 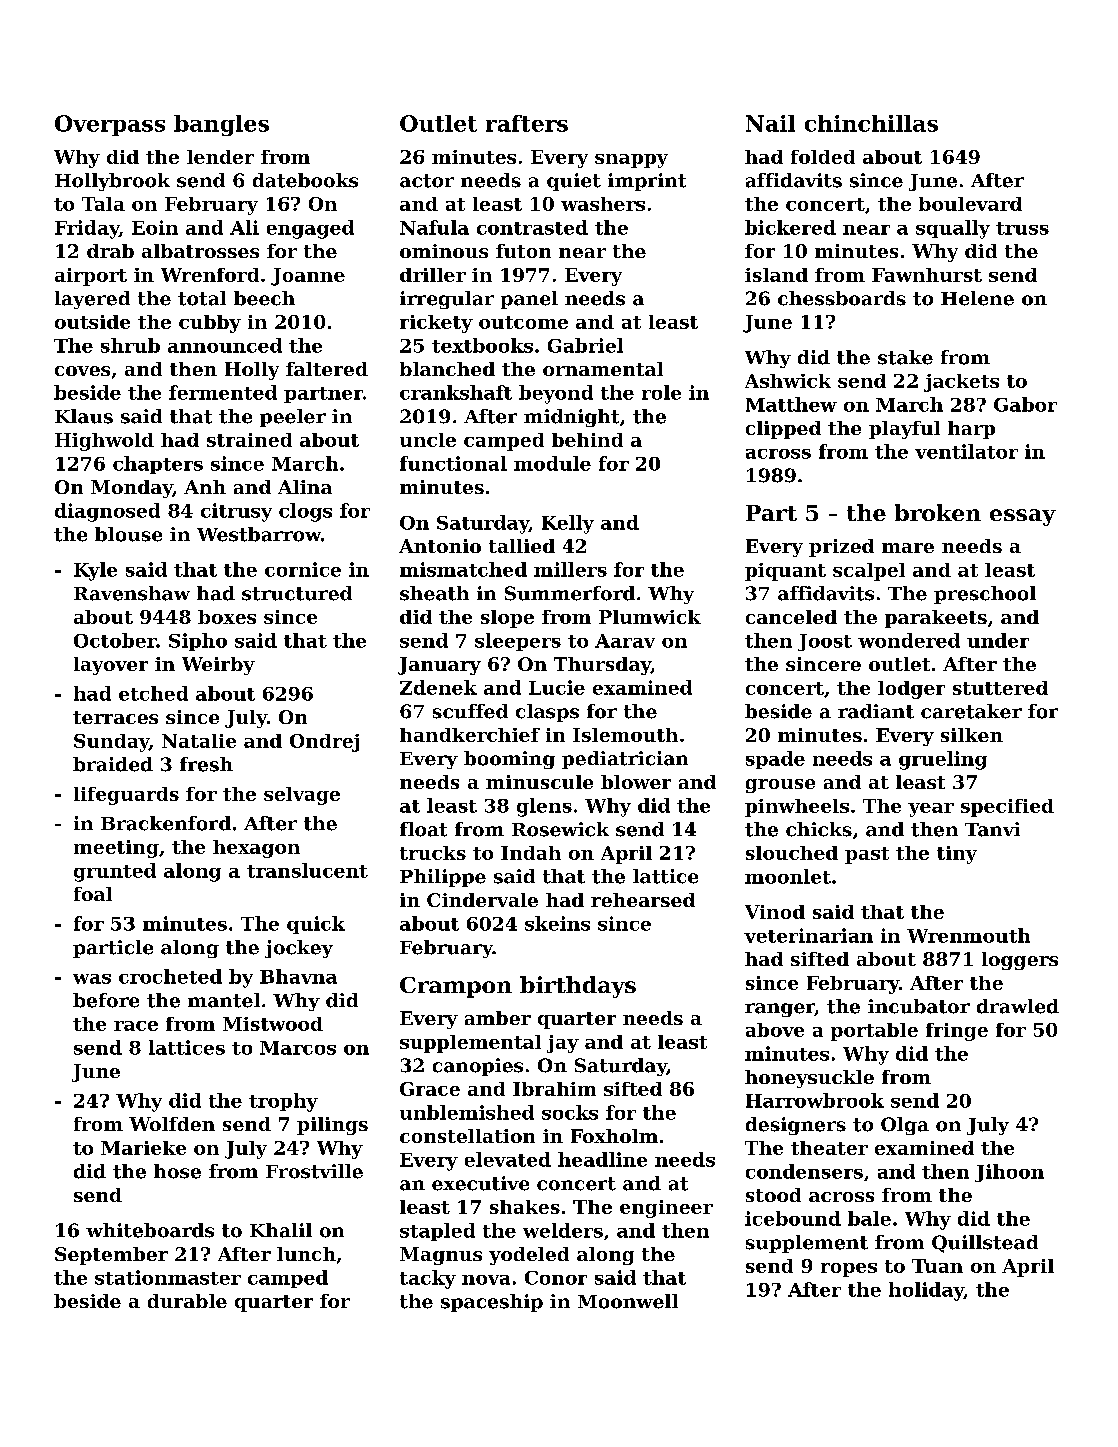 What do you see at coordinates (518, 642) in the screenshot?
I see `sleepers` at bounding box center [518, 642].
